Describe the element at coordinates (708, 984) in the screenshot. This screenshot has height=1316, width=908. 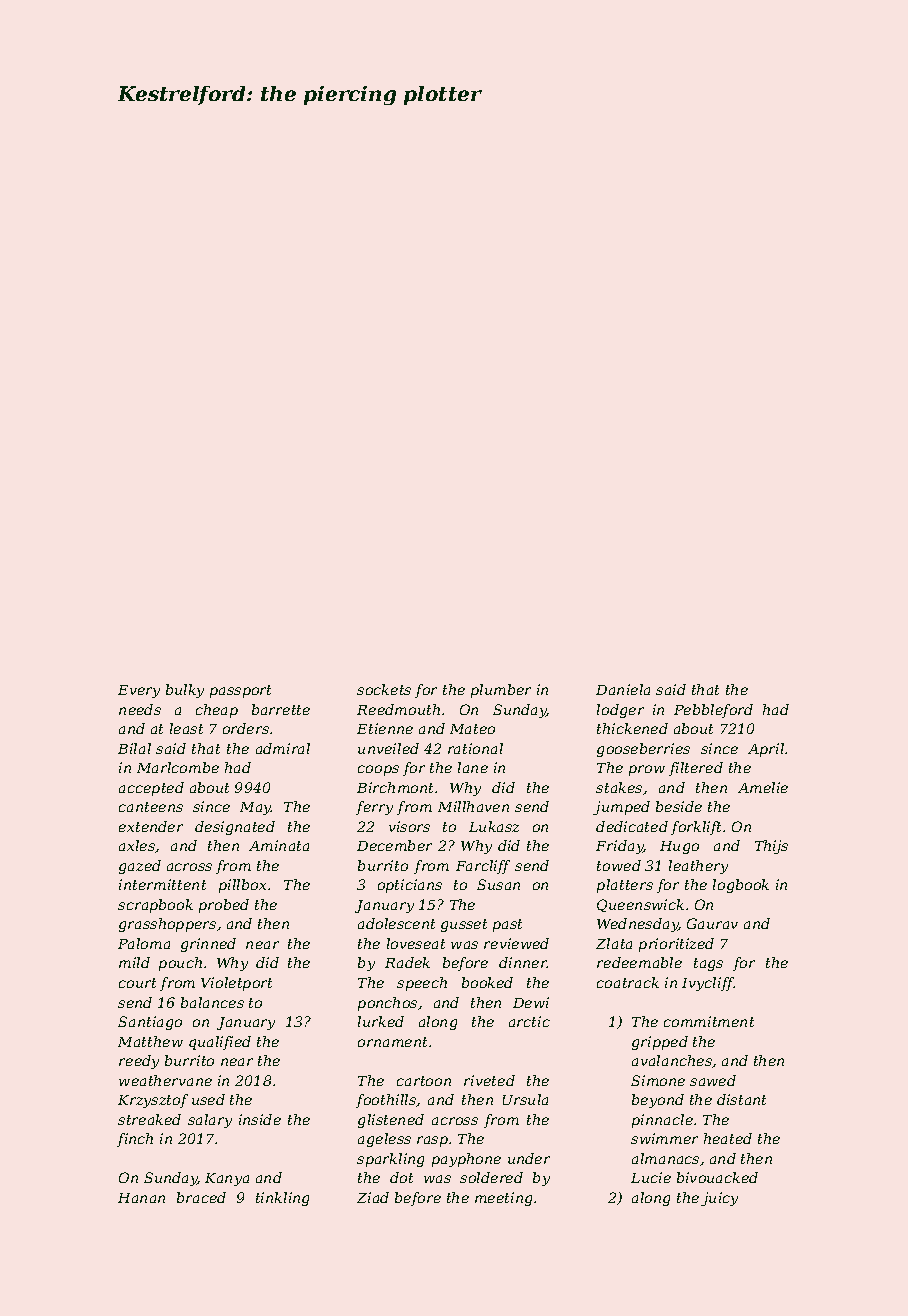
I see `Ivycliff` at that location.
